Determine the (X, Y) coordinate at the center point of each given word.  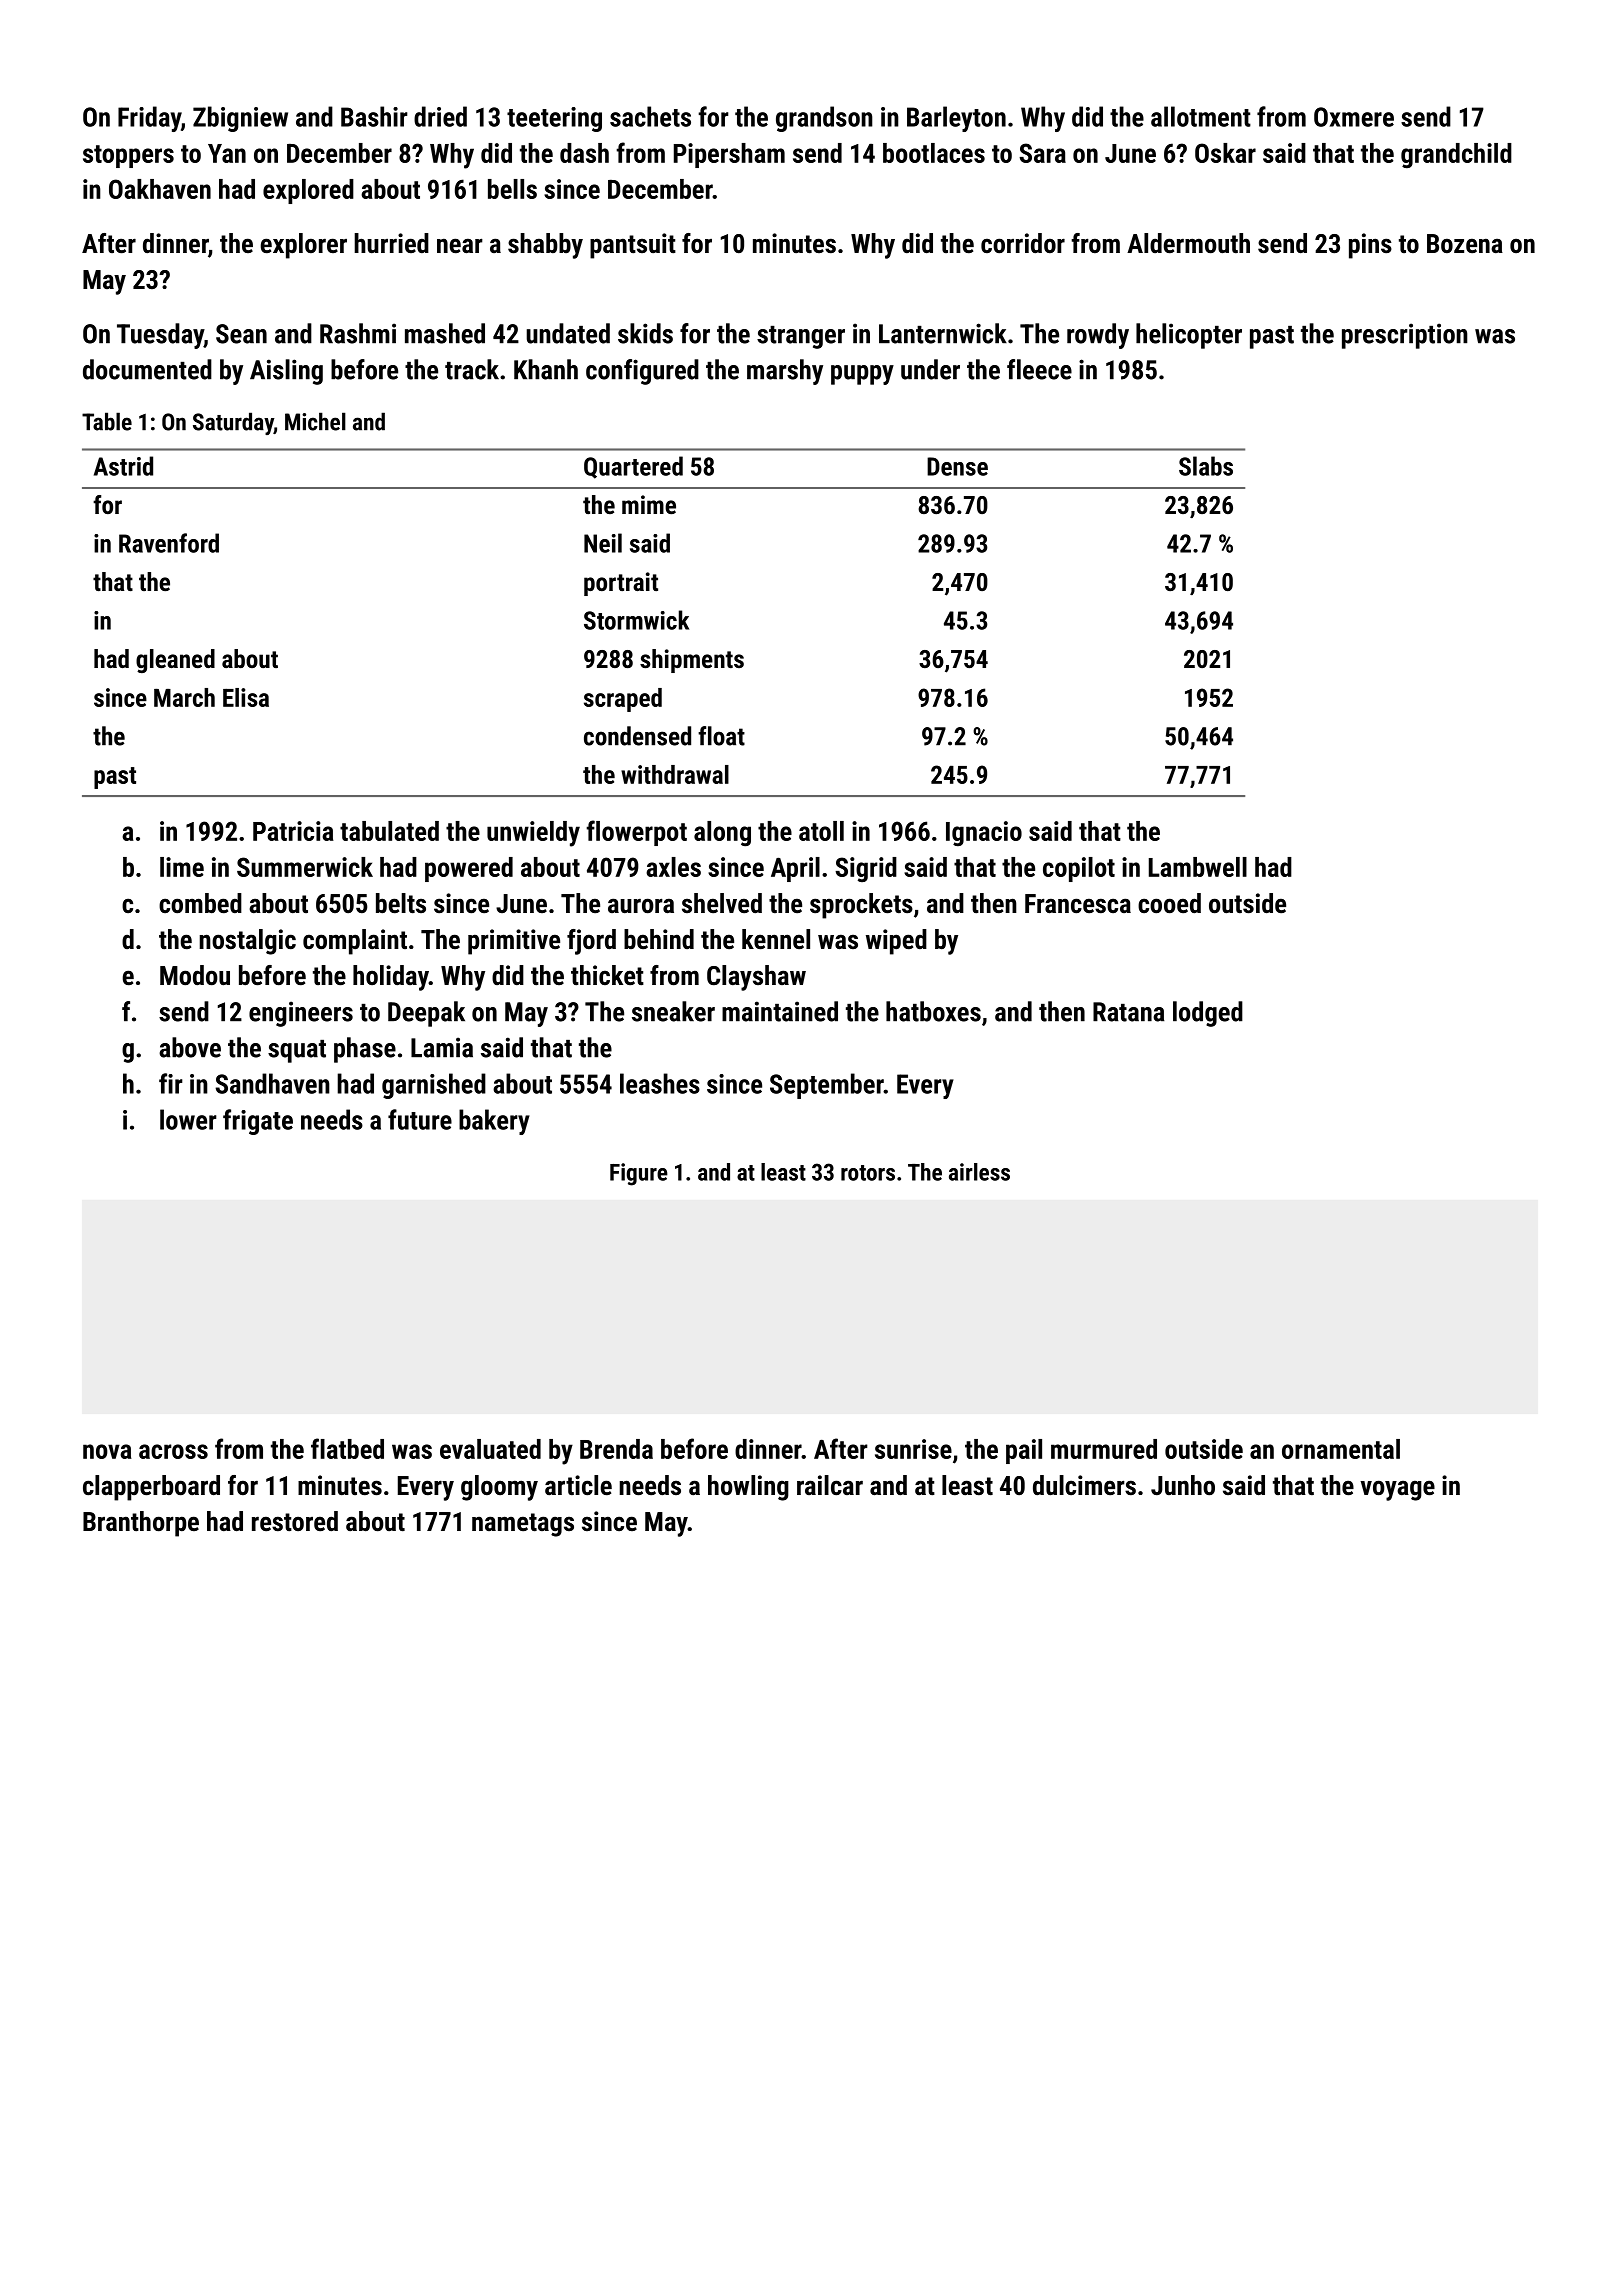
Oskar (1225, 153)
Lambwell (1198, 867)
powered (469, 869)
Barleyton (956, 119)
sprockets (861, 906)
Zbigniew (240, 119)
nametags (523, 1525)
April (795, 869)
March (184, 697)
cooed (1169, 903)
